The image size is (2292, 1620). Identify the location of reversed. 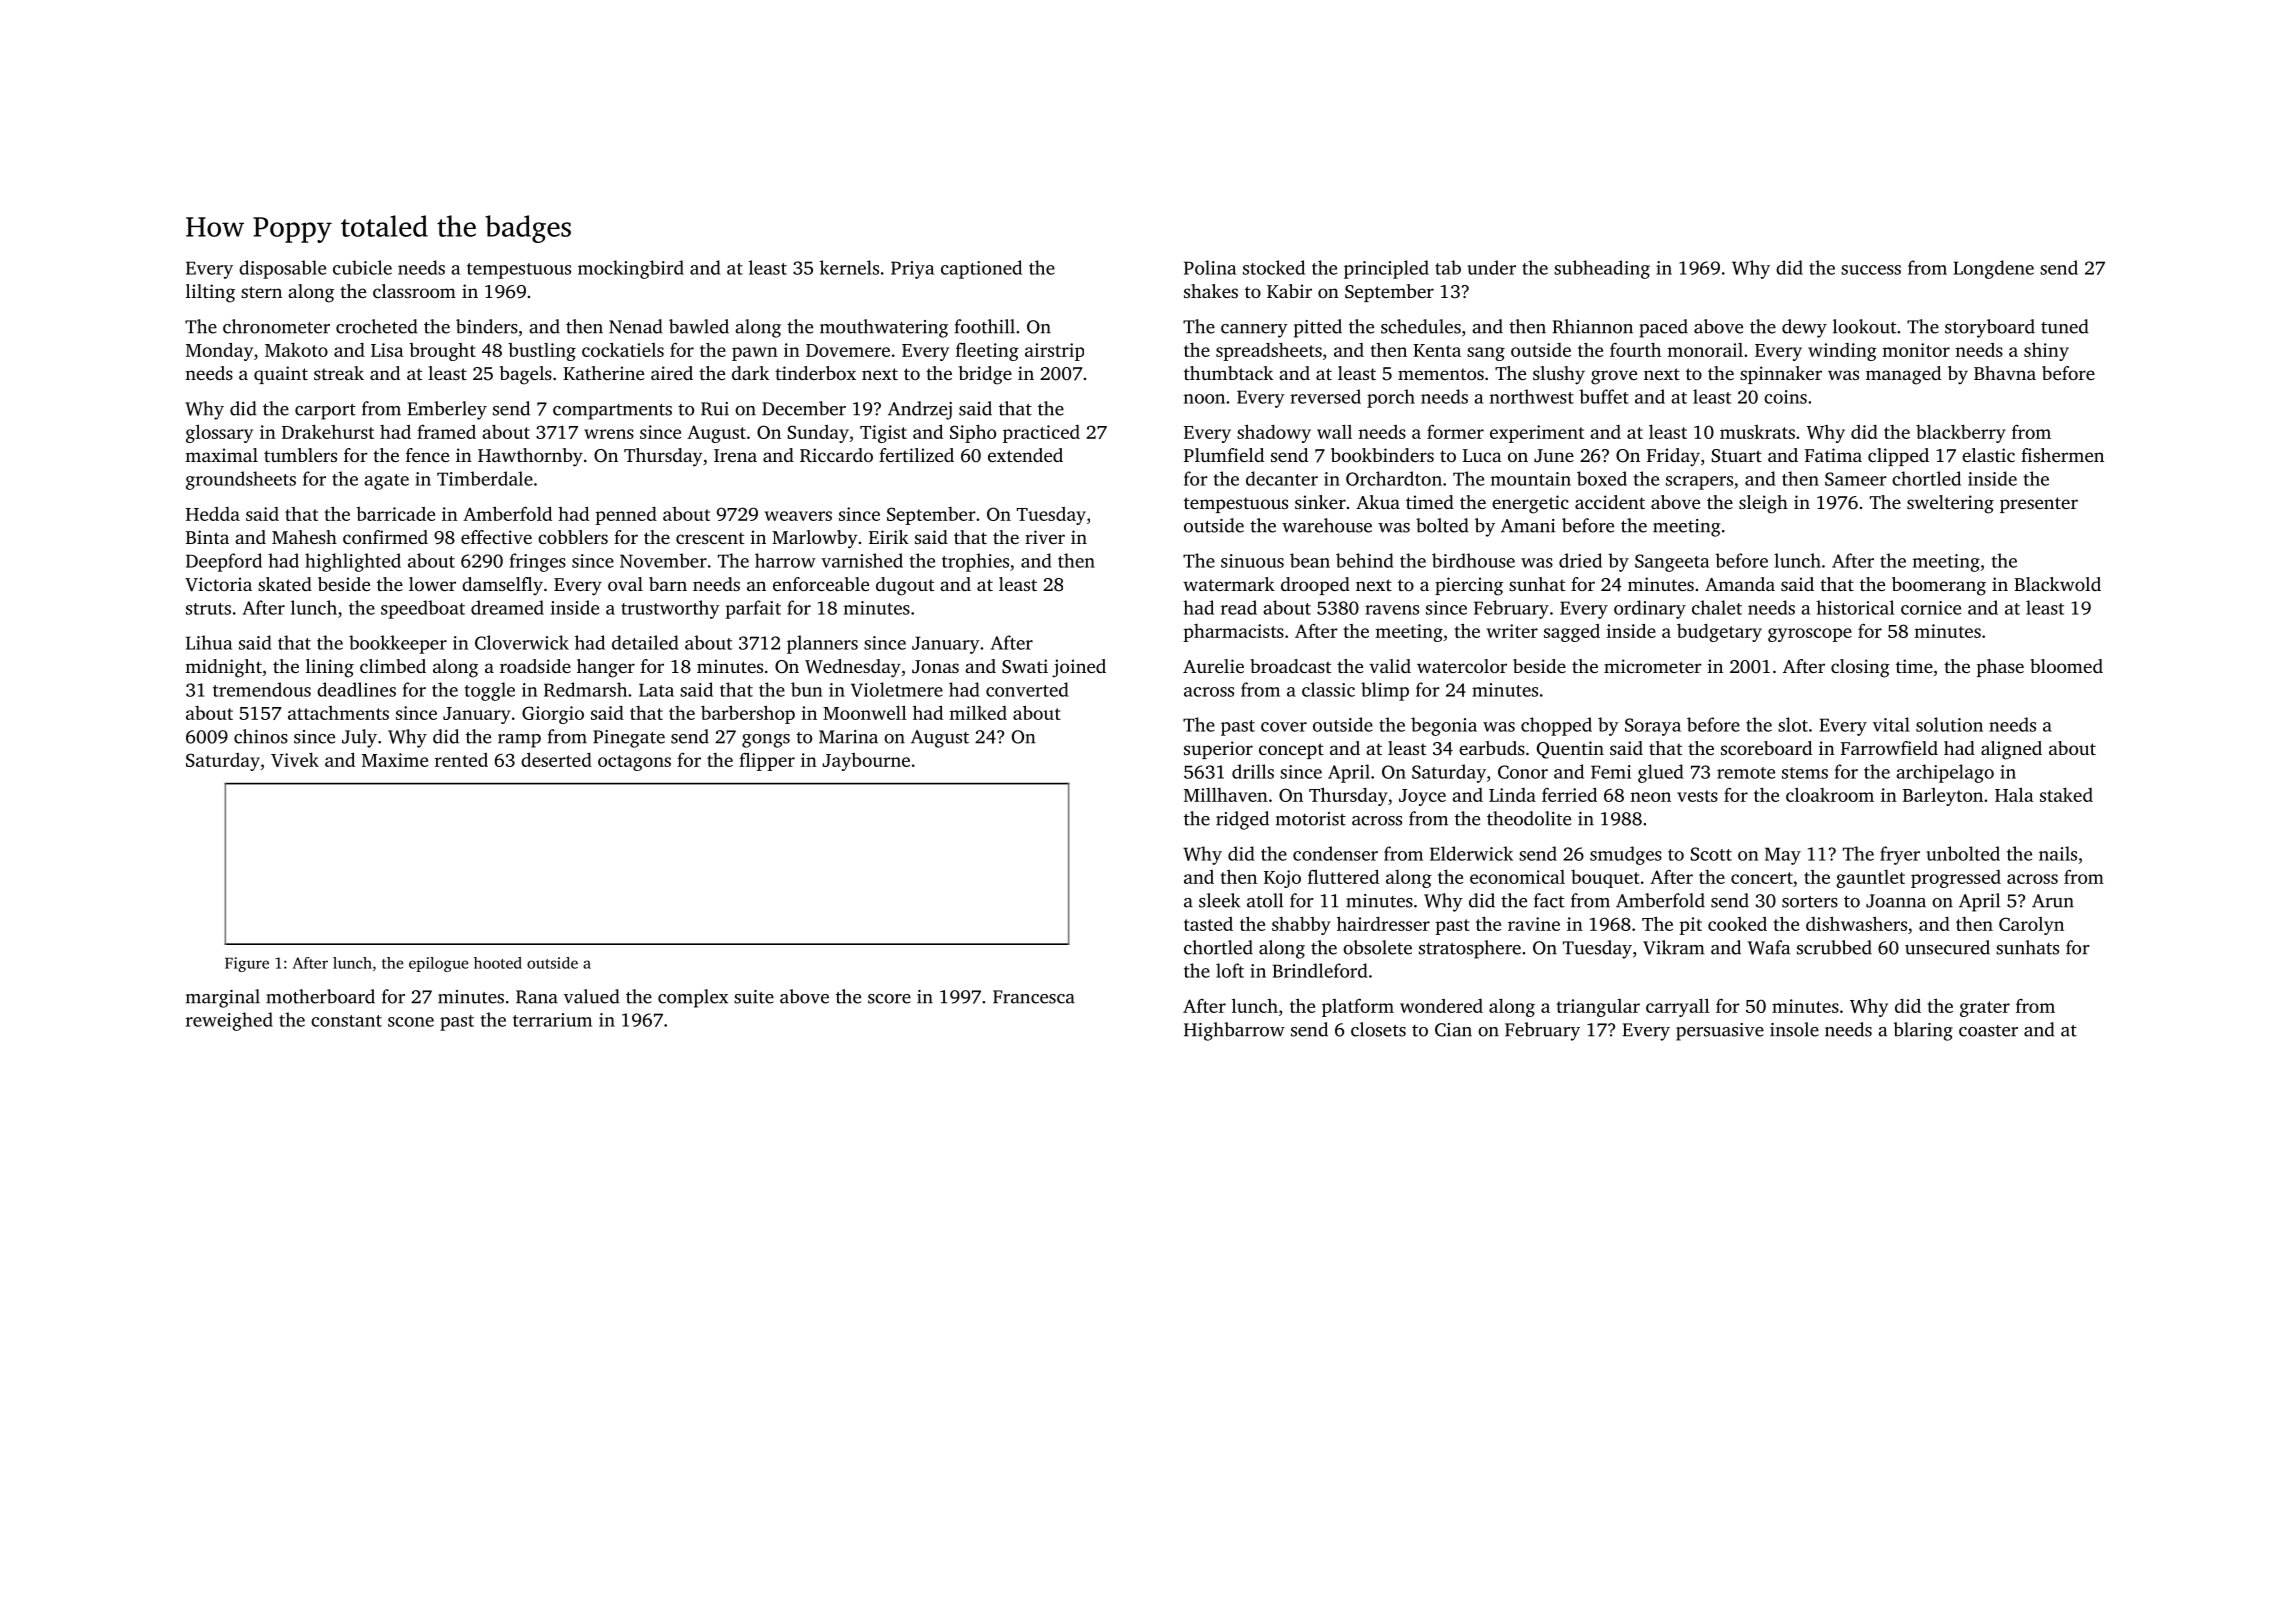
(1325, 396).
